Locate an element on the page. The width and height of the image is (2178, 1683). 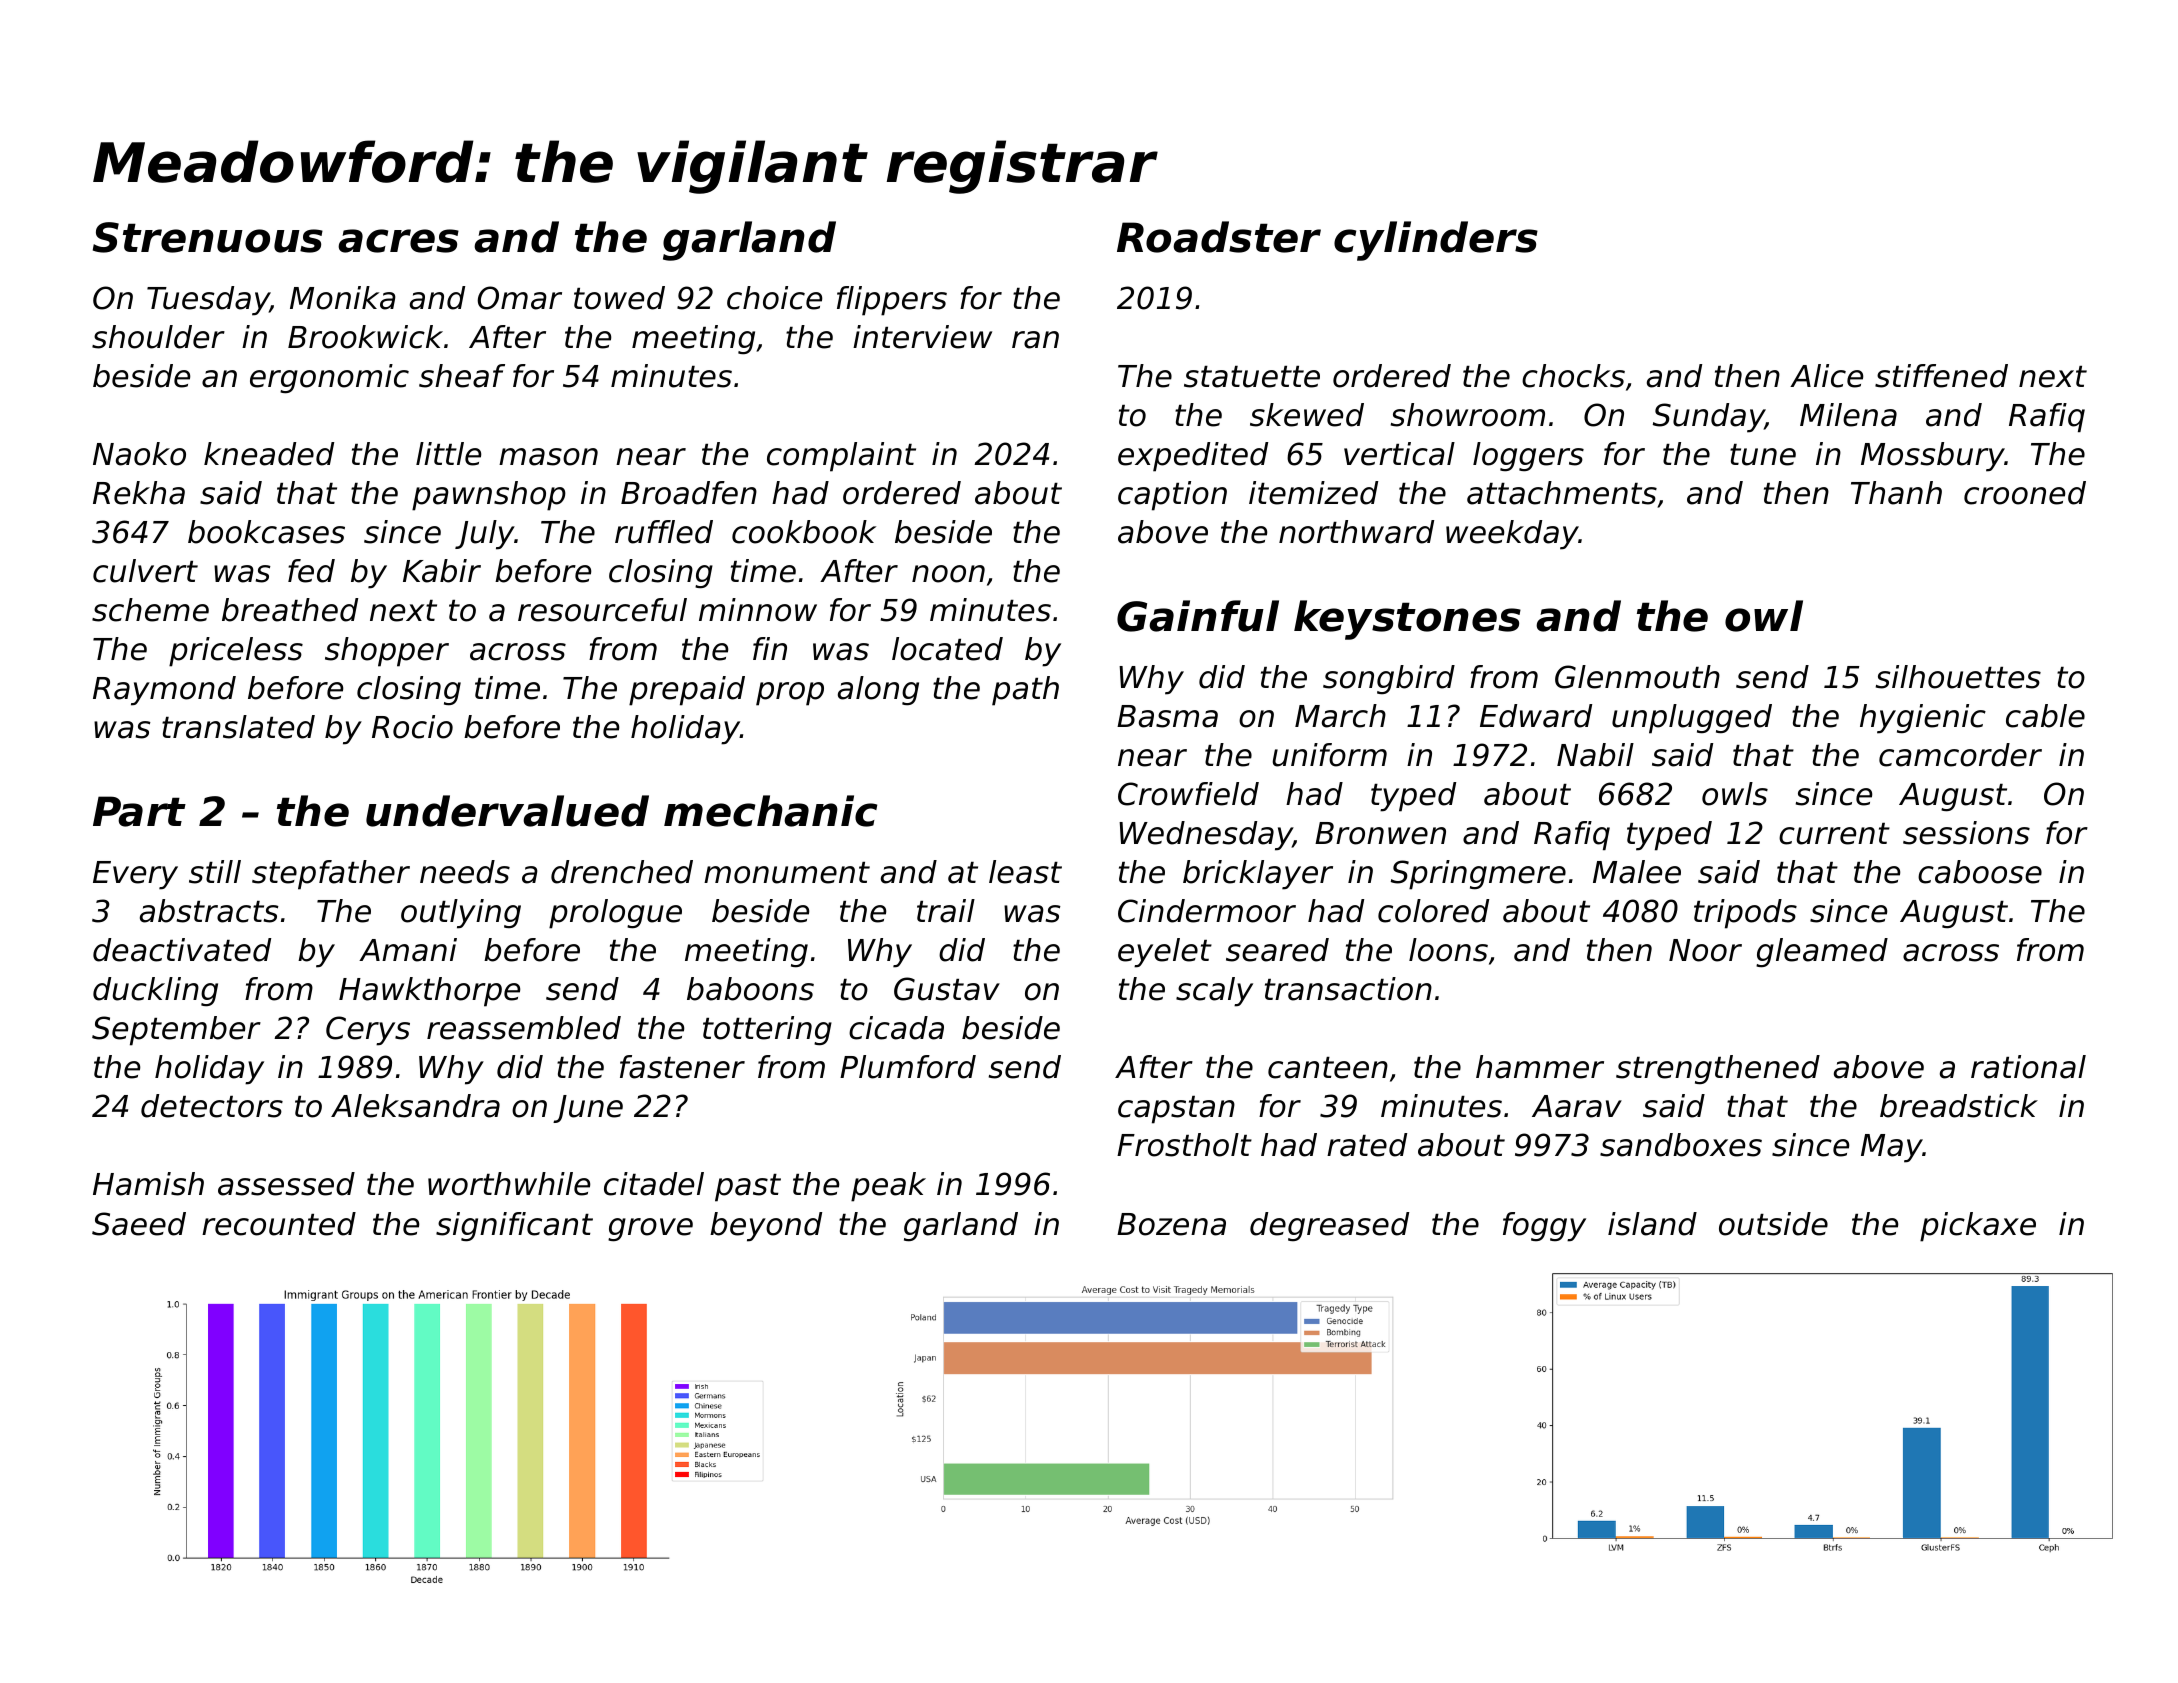
complaint is located at coordinates (841, 457).
